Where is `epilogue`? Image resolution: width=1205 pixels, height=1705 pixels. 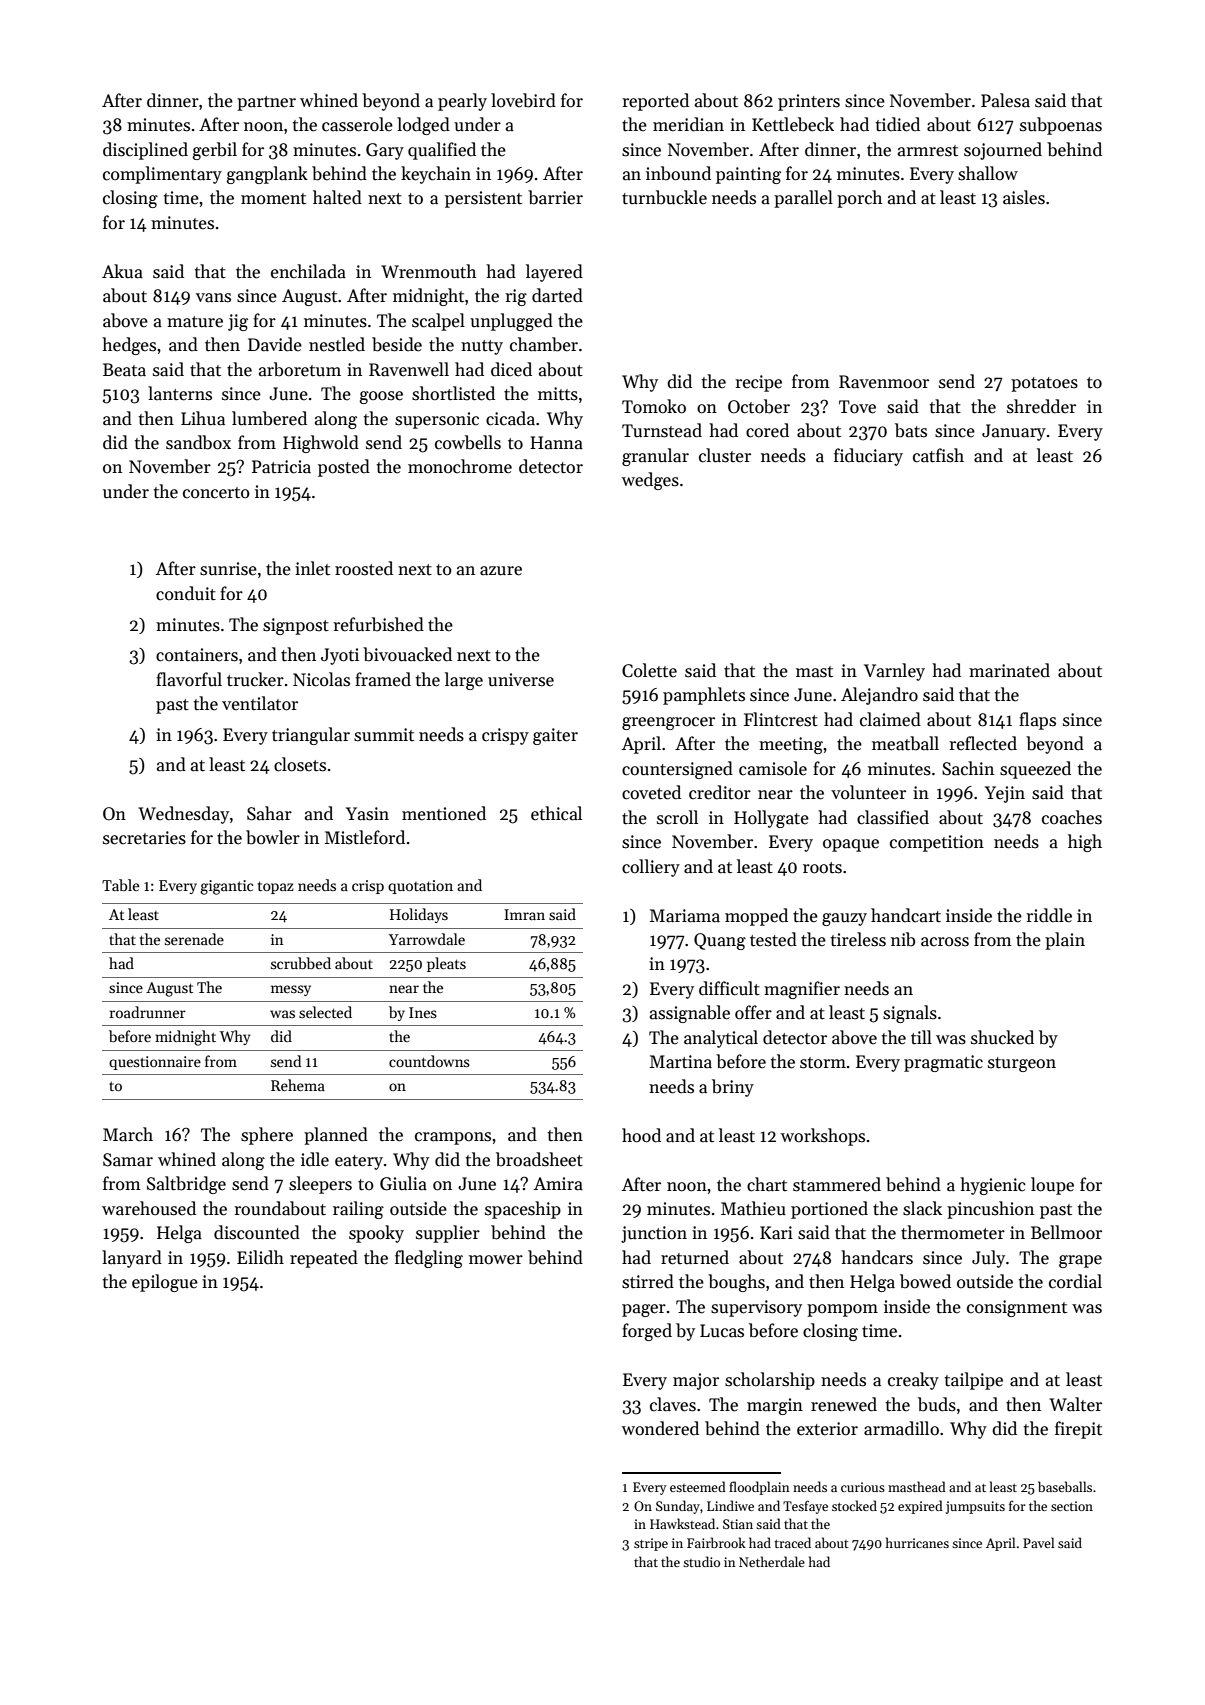 epilogue is located at coordinates (165, 1283).
